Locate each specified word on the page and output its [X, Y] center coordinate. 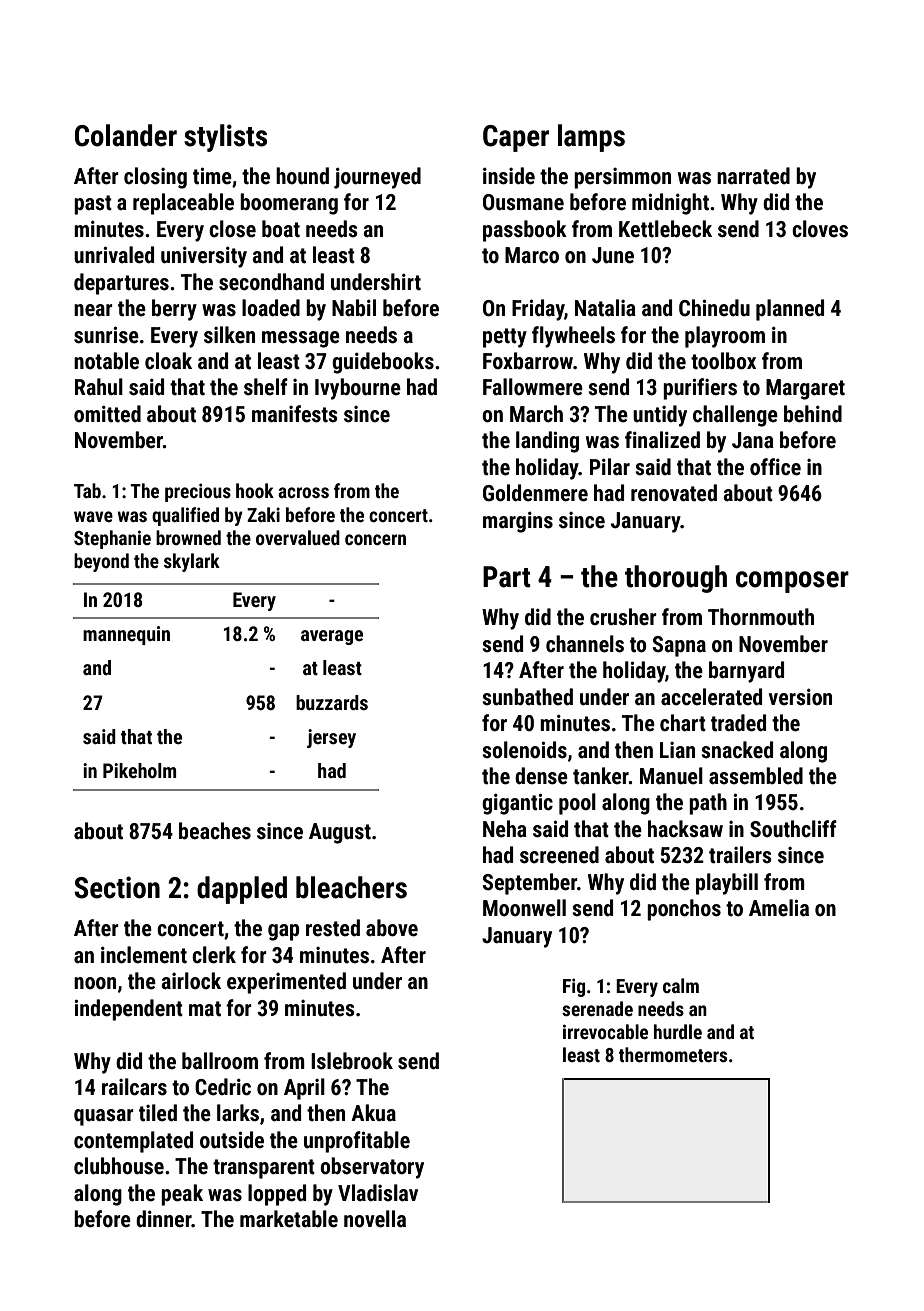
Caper [516, 138]
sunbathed [527, 697]
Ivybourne [358, 389]
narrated [753, 176]
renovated [674, 493]
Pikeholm [140, 770]
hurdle [678, 1031]
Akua [373, 1113]
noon [95, 983]
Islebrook [352, 1061]
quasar [104, 1117]
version [800, 697]
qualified [185, 516]
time [212, 176]
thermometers [673, 1054]
